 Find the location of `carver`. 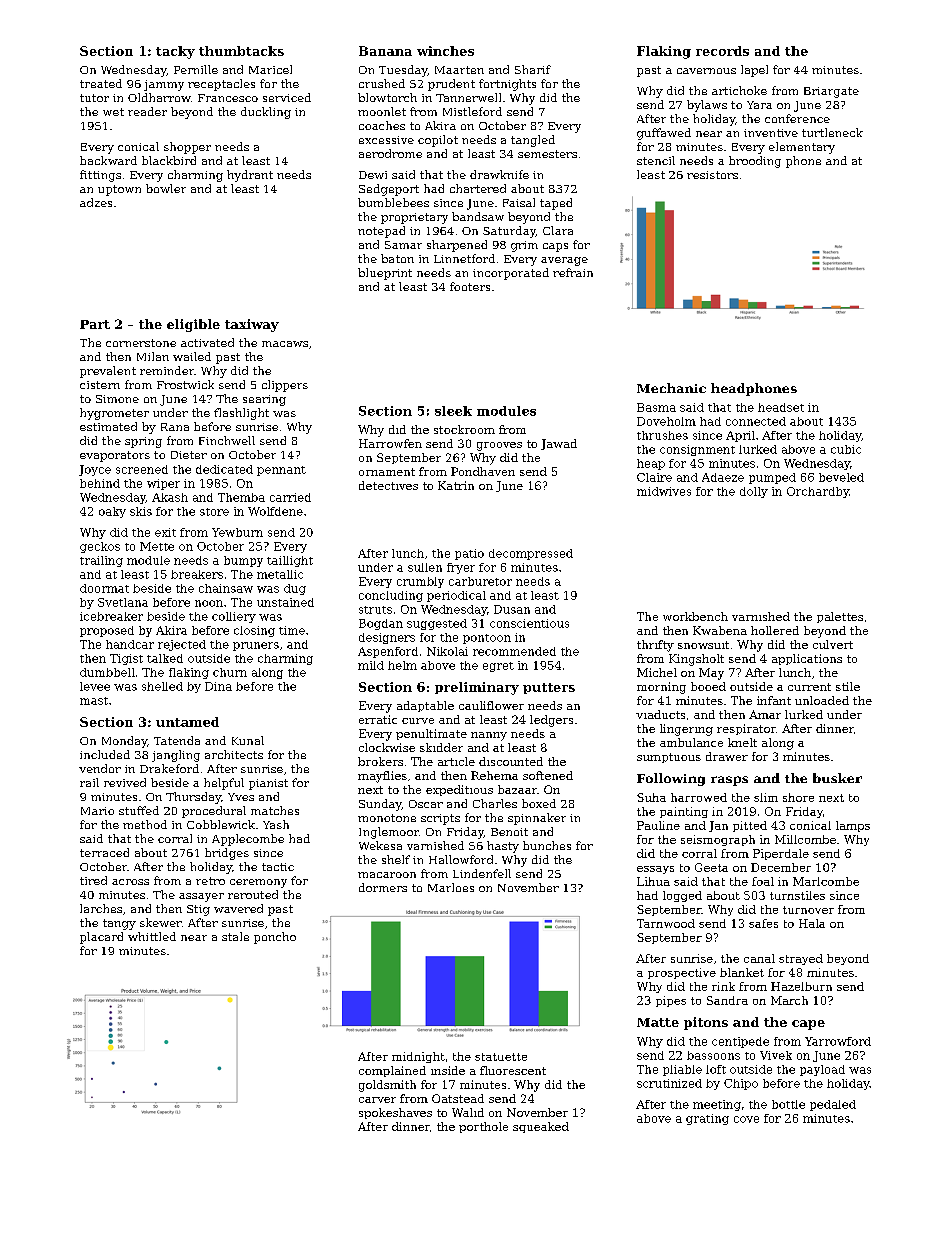

carver is located at coordinates (377, 1100).
